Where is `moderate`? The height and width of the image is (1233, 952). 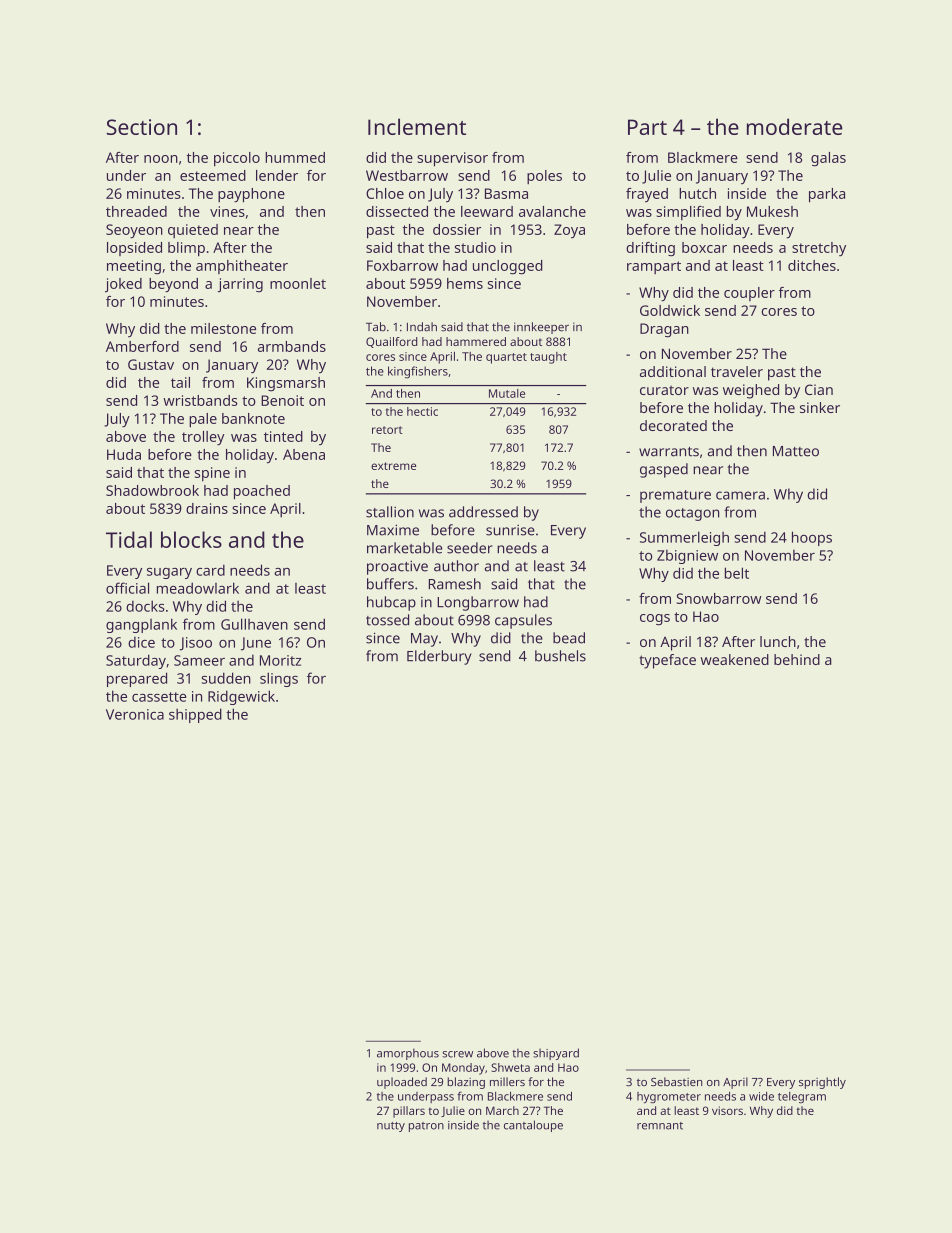 moderate is located at coordinates (794, 126).
